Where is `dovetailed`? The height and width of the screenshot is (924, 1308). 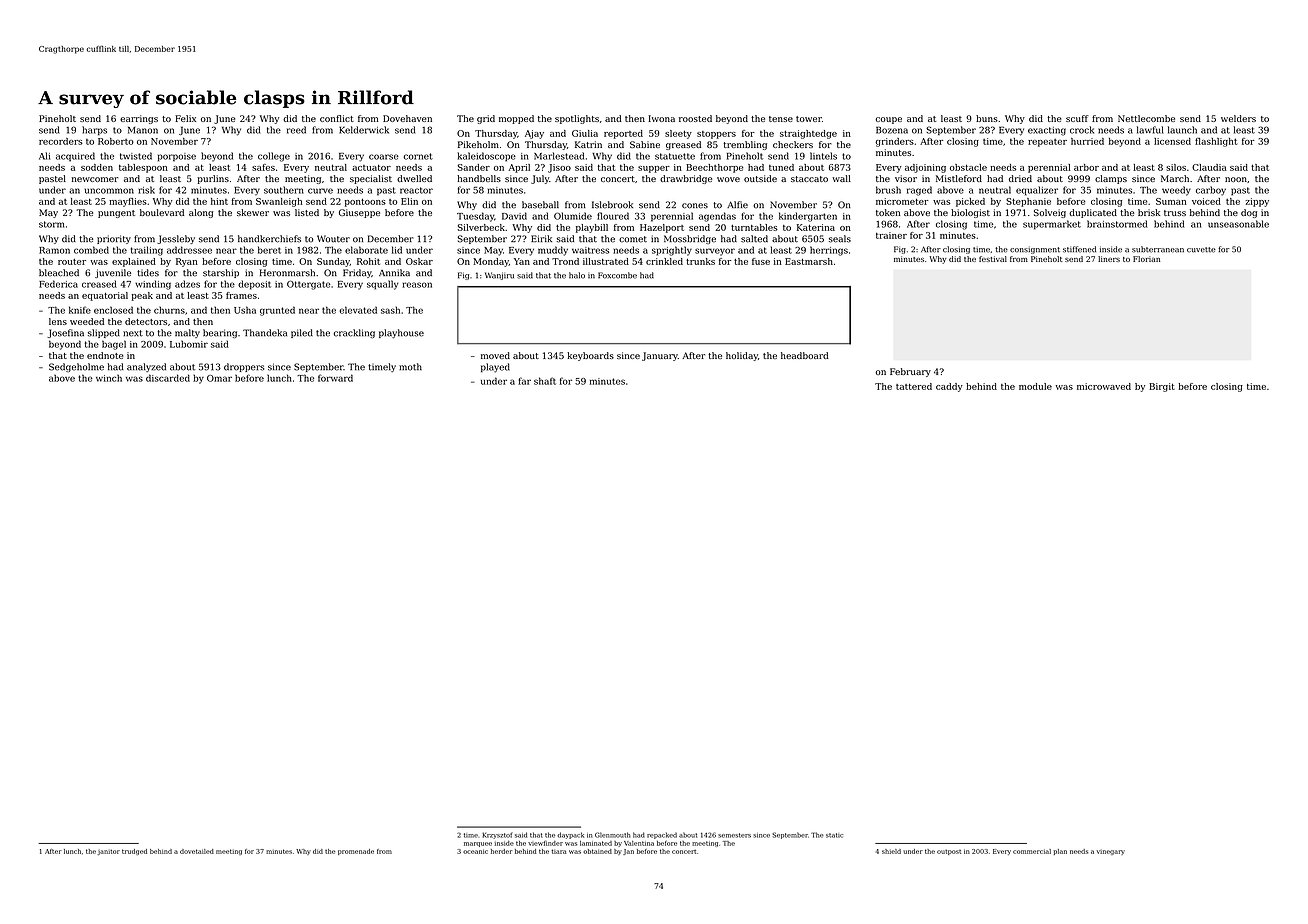
dovetailed is located at coordinates (197, 851).
